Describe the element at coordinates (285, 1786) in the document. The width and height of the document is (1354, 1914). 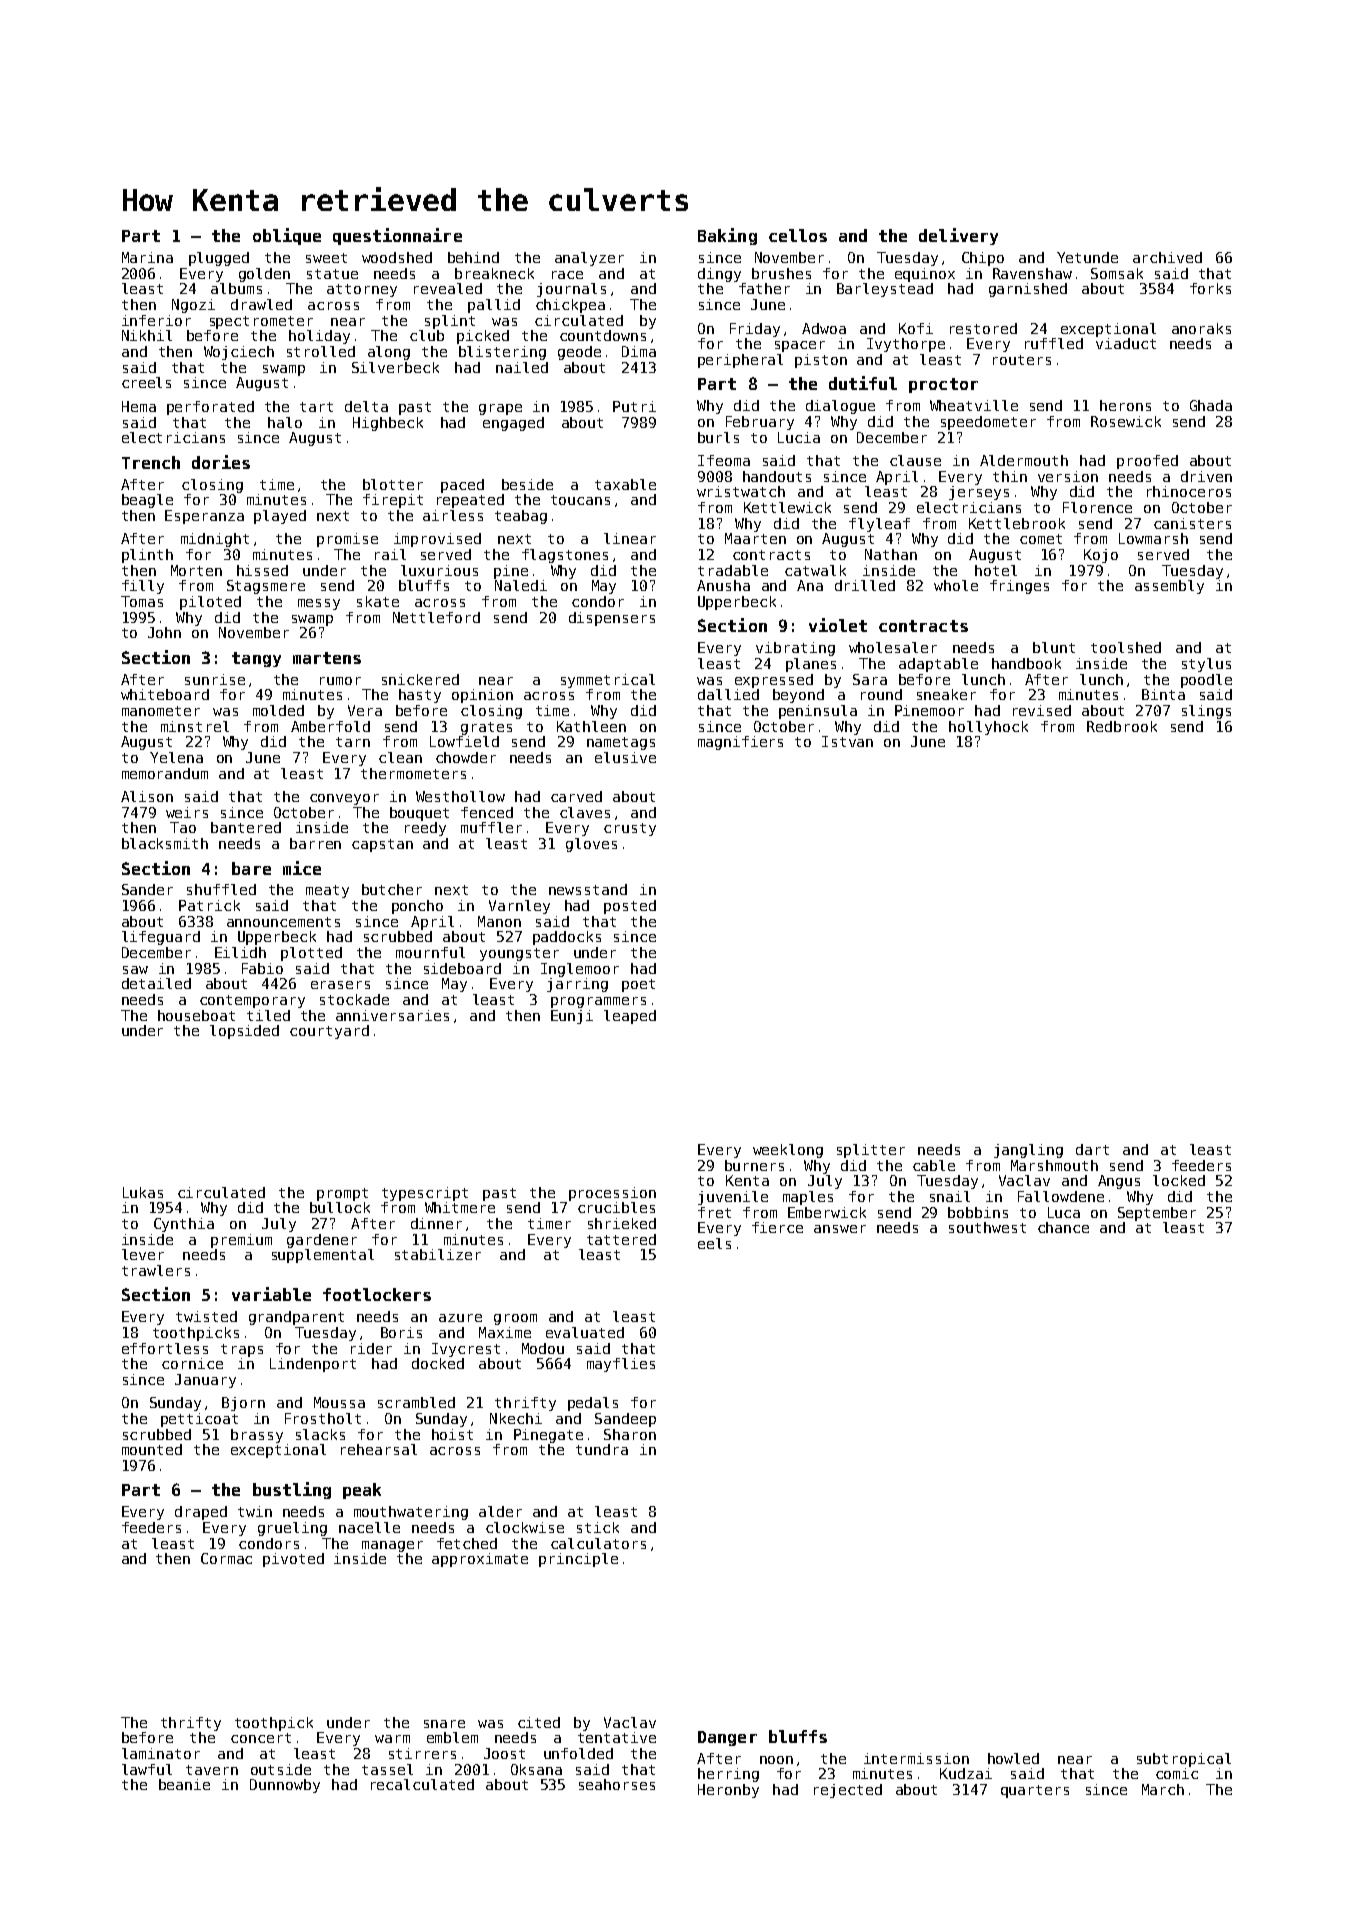
I see `Dunnowby` at that location.
